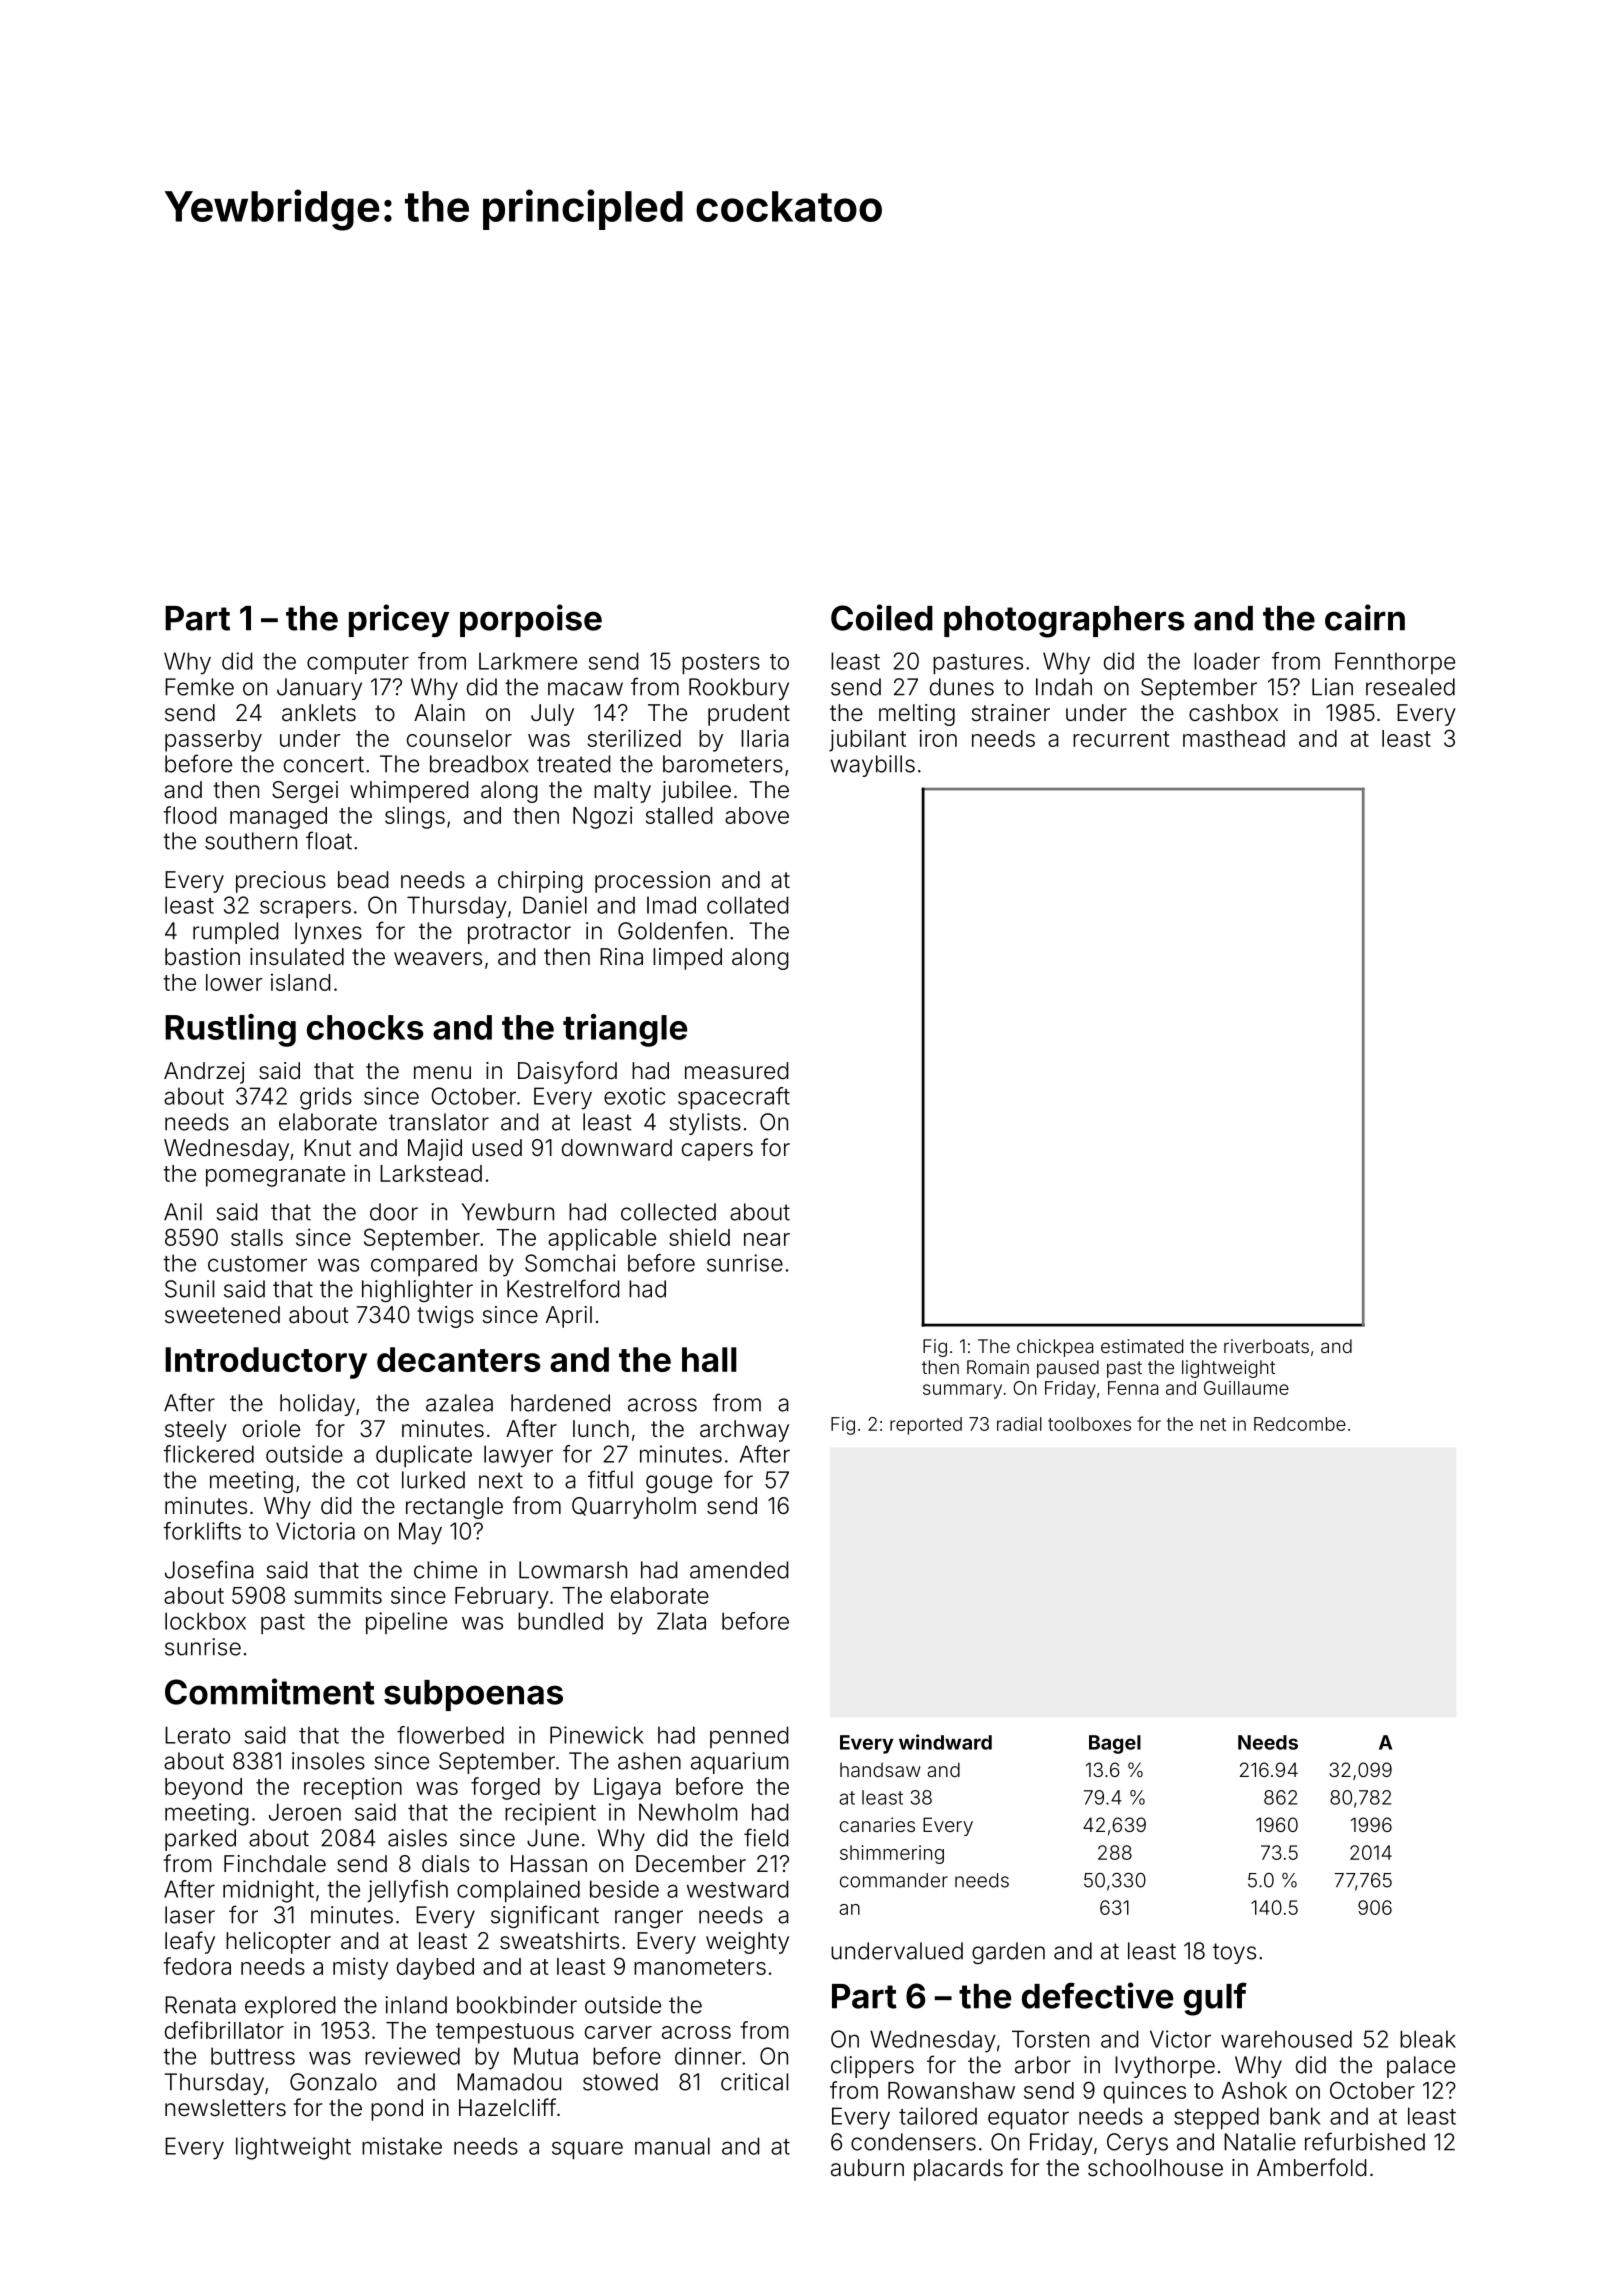  I want to click on Redcombe, so click(1300, 1424).
